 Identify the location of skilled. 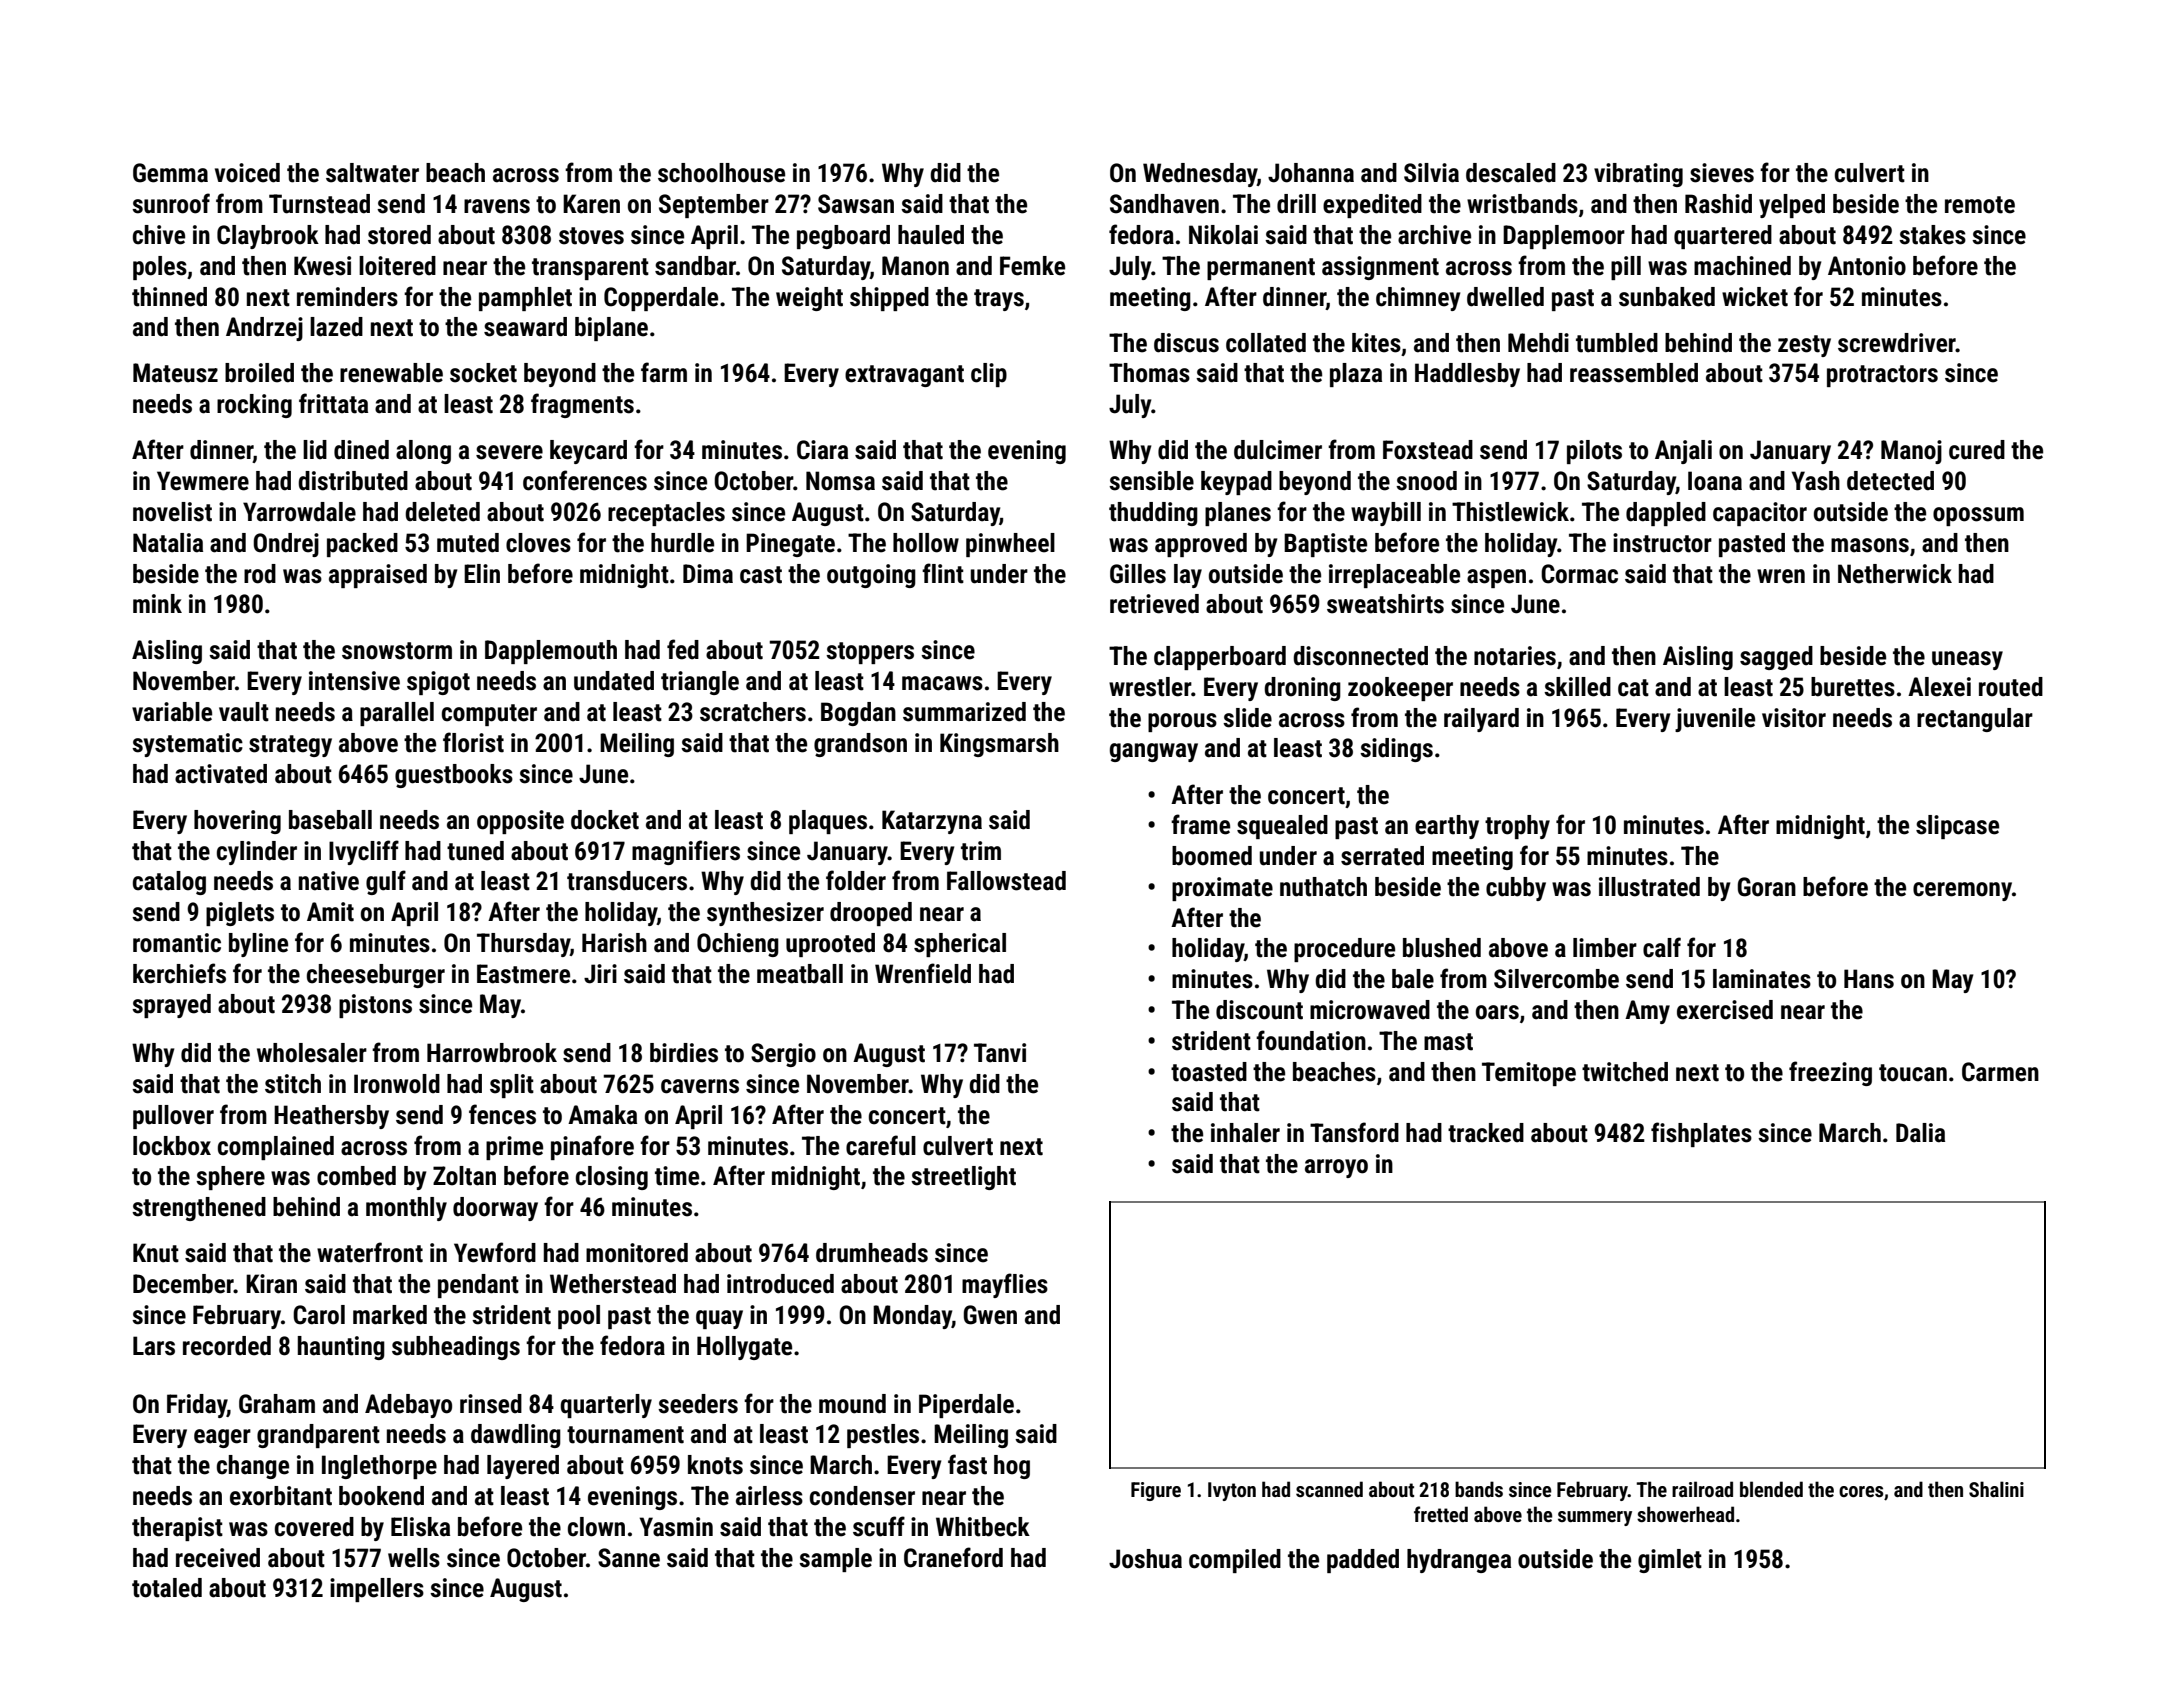
(1577, 687).
